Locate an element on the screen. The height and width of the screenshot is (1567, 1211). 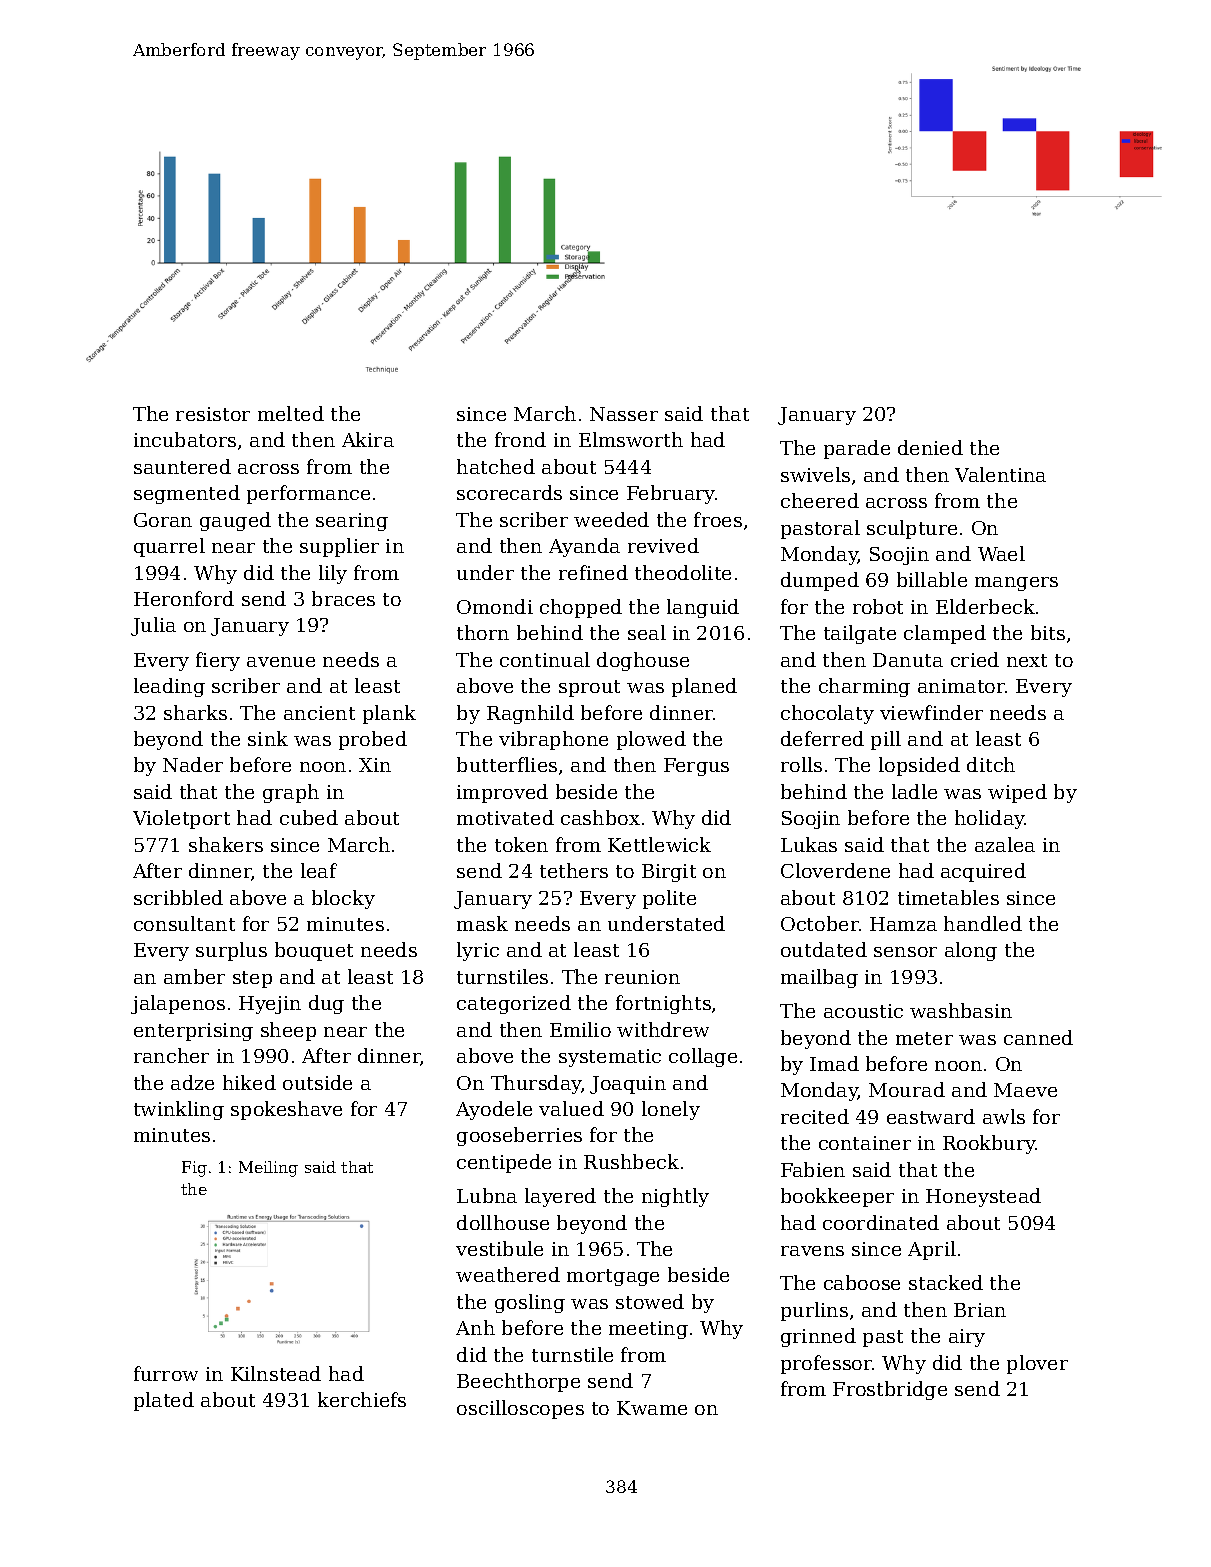
ditch is located at coordinates (991, 764).
